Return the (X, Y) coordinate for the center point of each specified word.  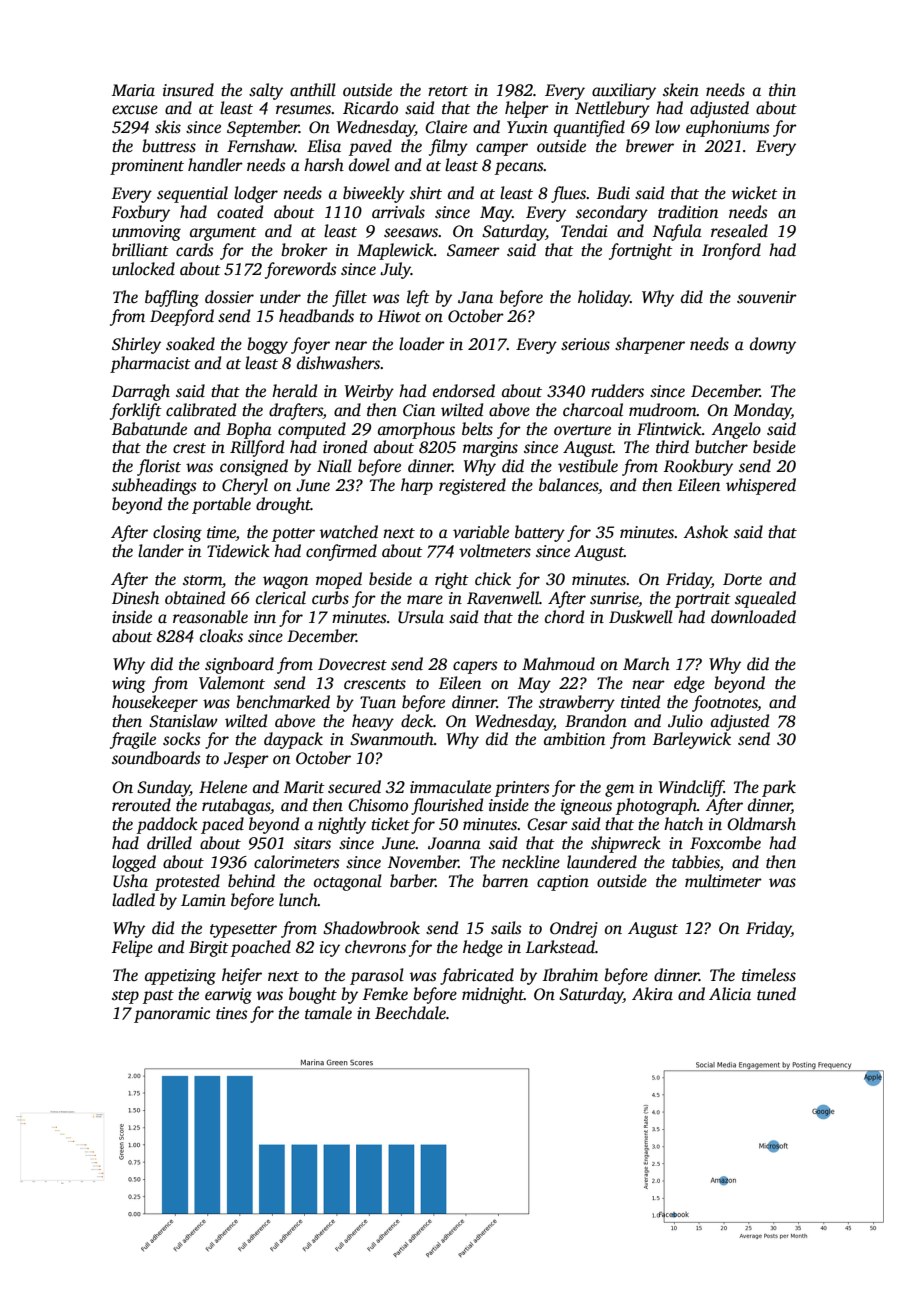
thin (782, 90)
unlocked (143, 269)
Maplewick (395, 251)
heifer (242, 976)
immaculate (450, 787)
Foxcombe (725, 843)
